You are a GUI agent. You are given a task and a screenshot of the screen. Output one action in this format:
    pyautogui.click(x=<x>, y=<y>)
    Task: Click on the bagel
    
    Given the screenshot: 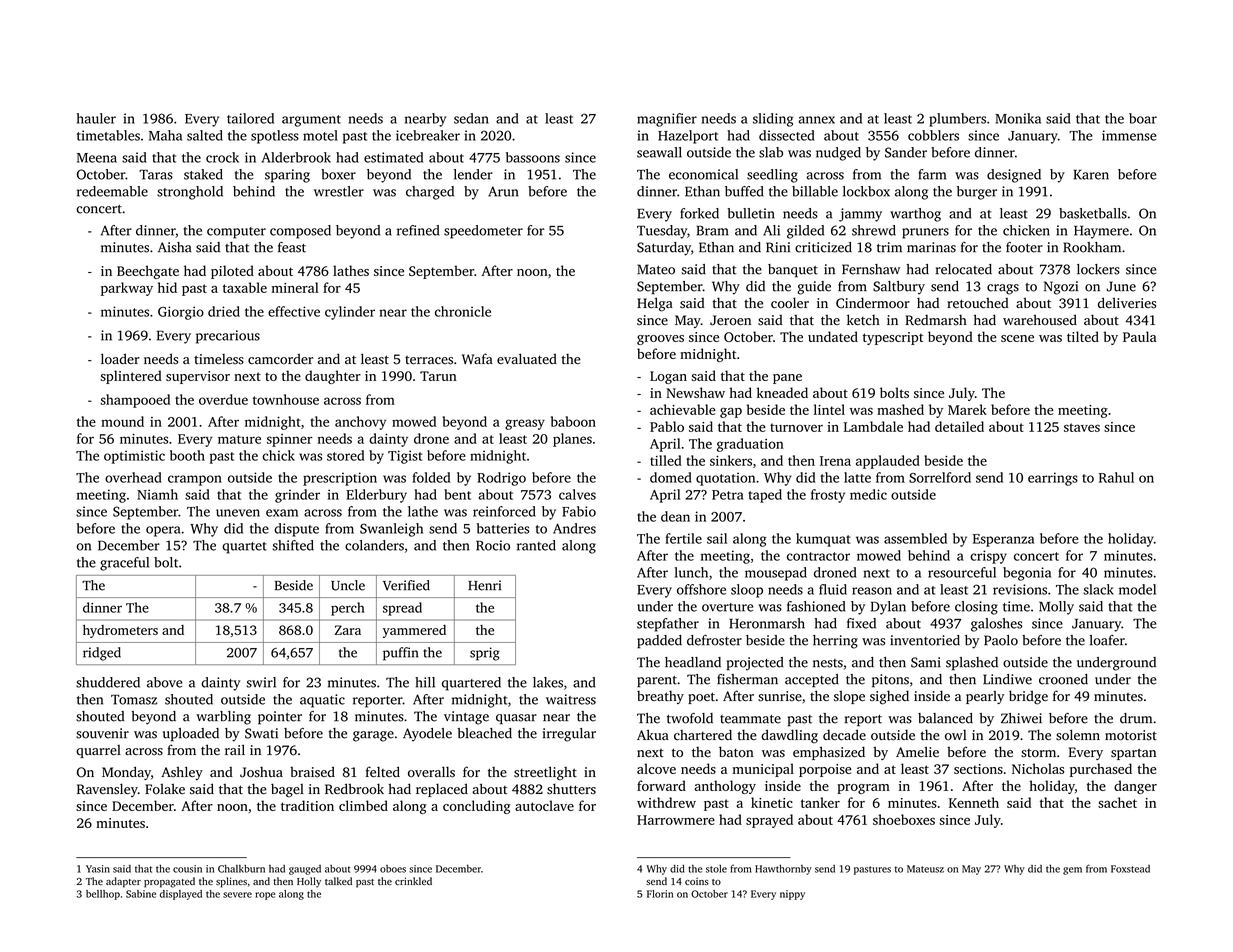 What is the action you would take?
    pyautogui.click(x=287, y=790)
